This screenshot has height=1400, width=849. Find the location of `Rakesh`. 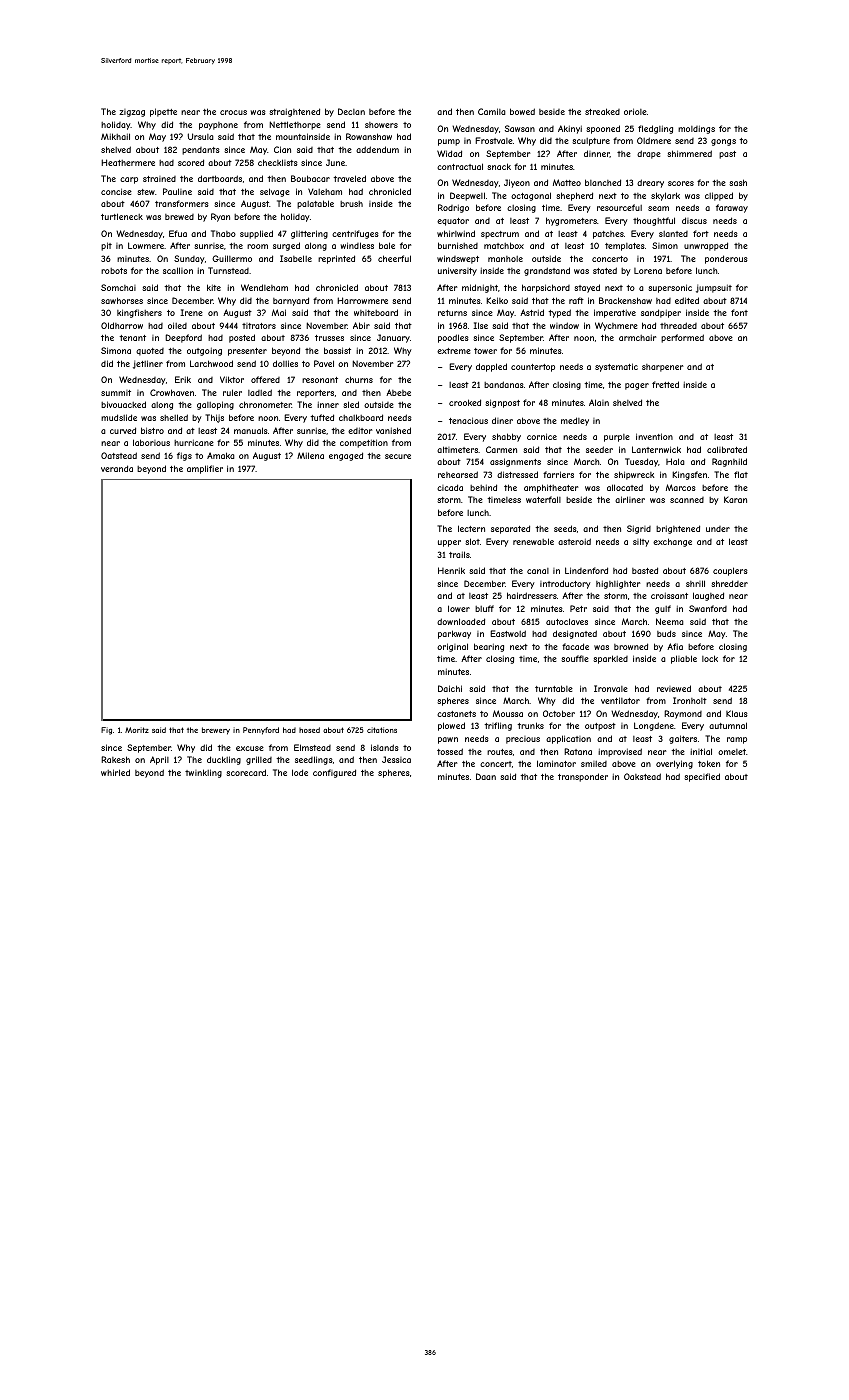

Rakesh is located at coordinates (115, 759).
